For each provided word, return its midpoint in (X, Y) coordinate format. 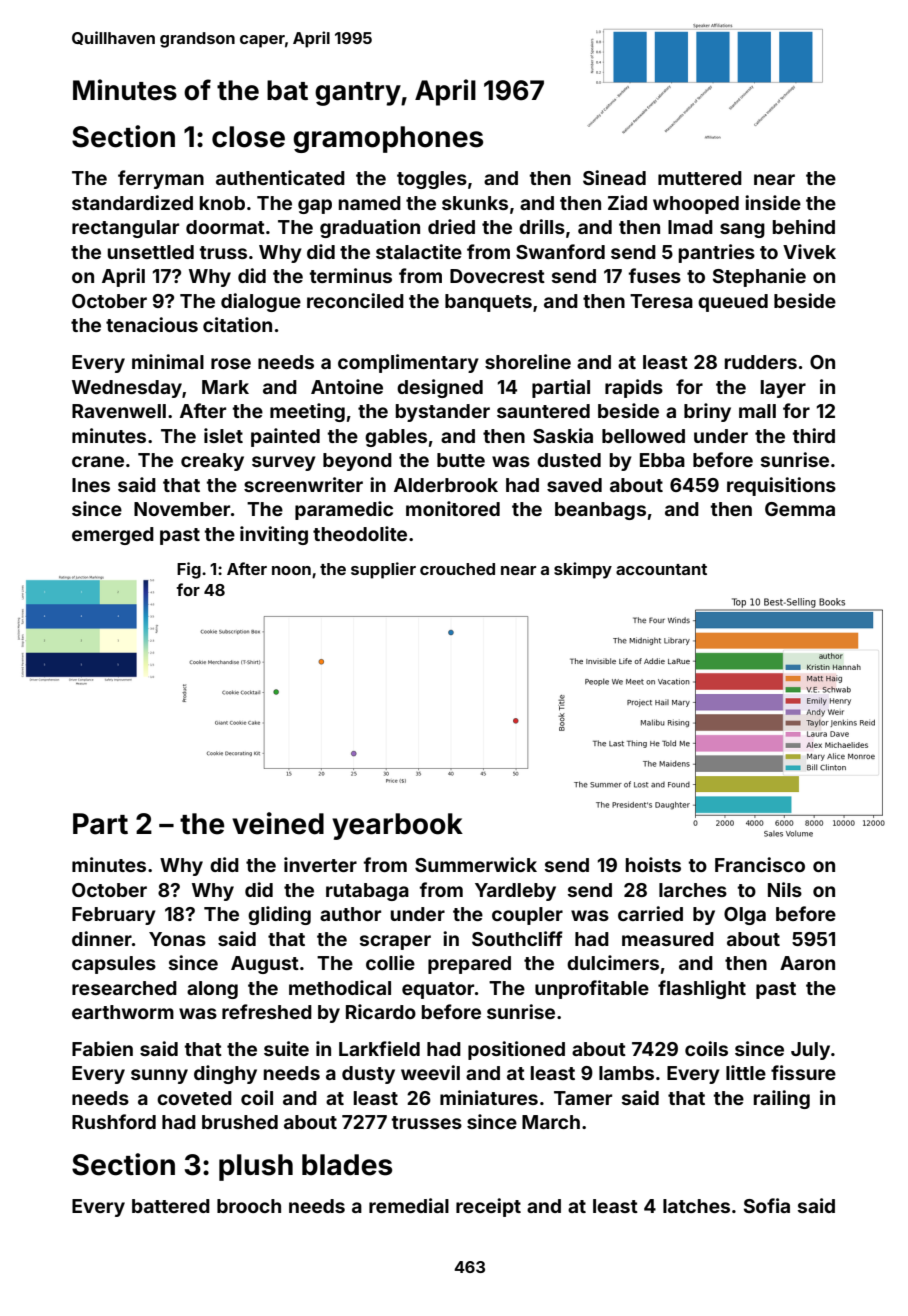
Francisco (760, 864)
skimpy (583, 570)
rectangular (125, 229)
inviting (274, 535)
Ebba (662, 460)
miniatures (489, 1097)
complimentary (408, 363)
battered (171, 1206)
